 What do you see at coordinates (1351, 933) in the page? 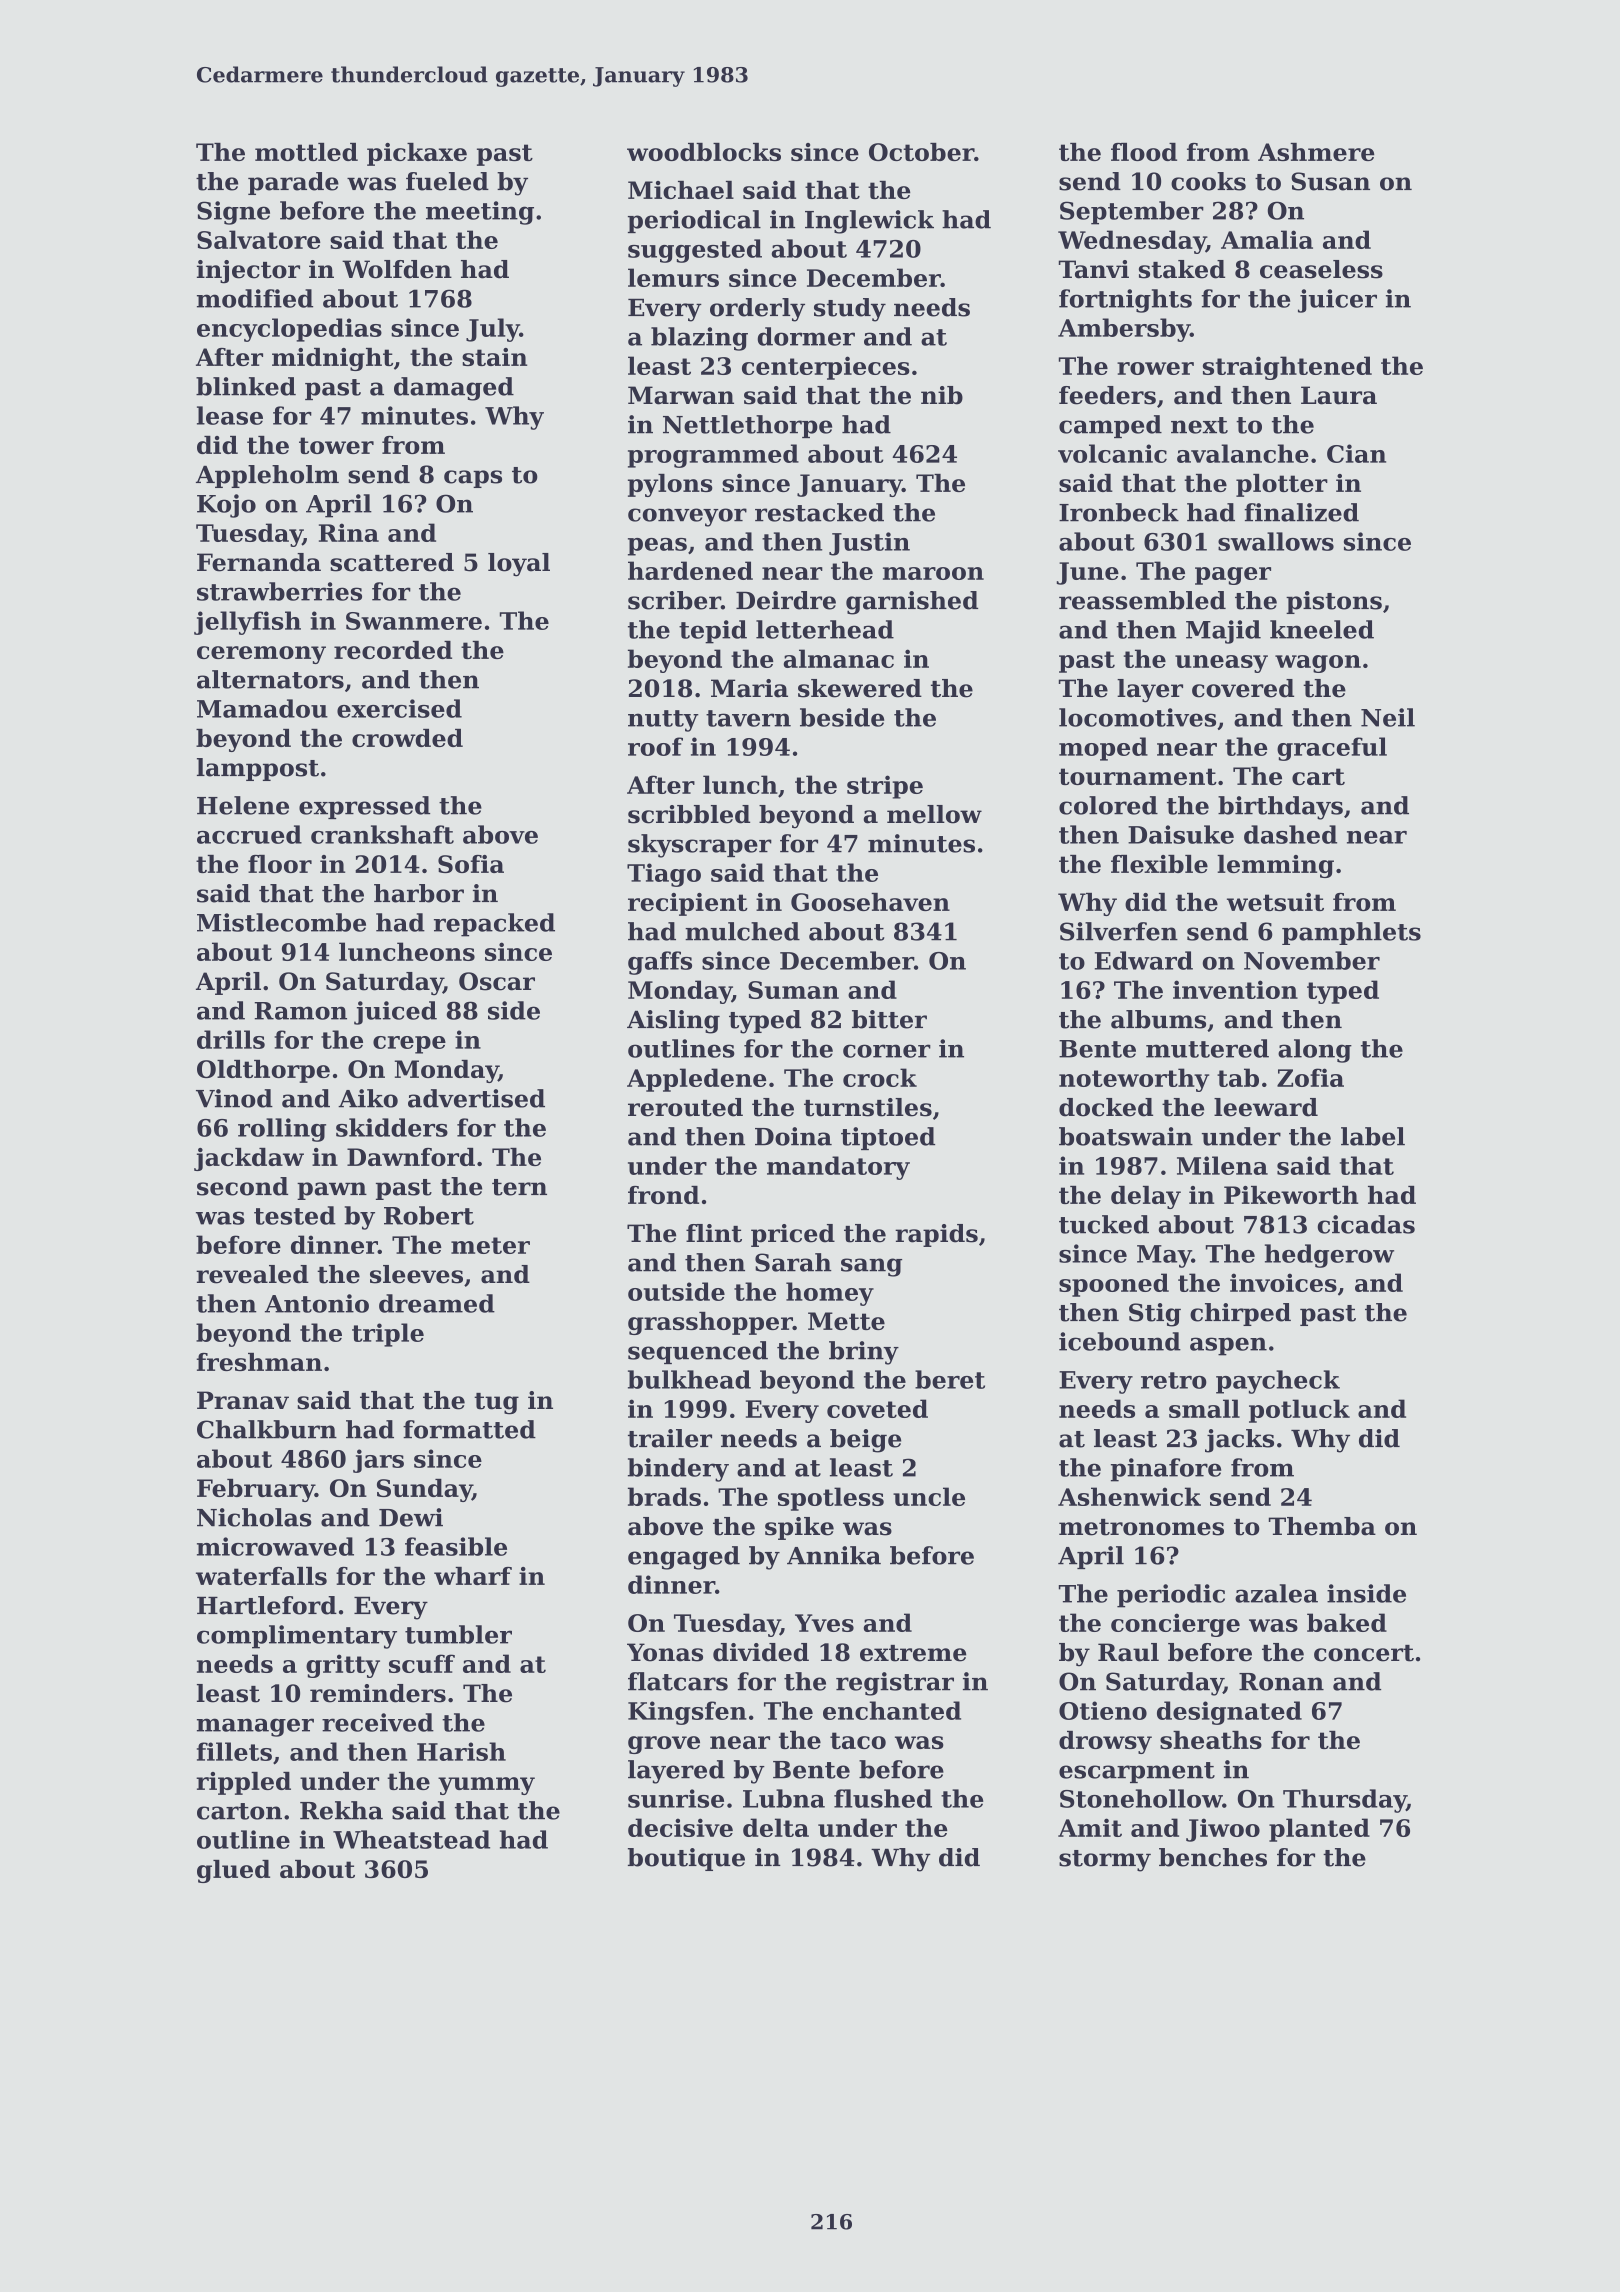
I see `pamphlets` at bounding box center [1351, 933].
